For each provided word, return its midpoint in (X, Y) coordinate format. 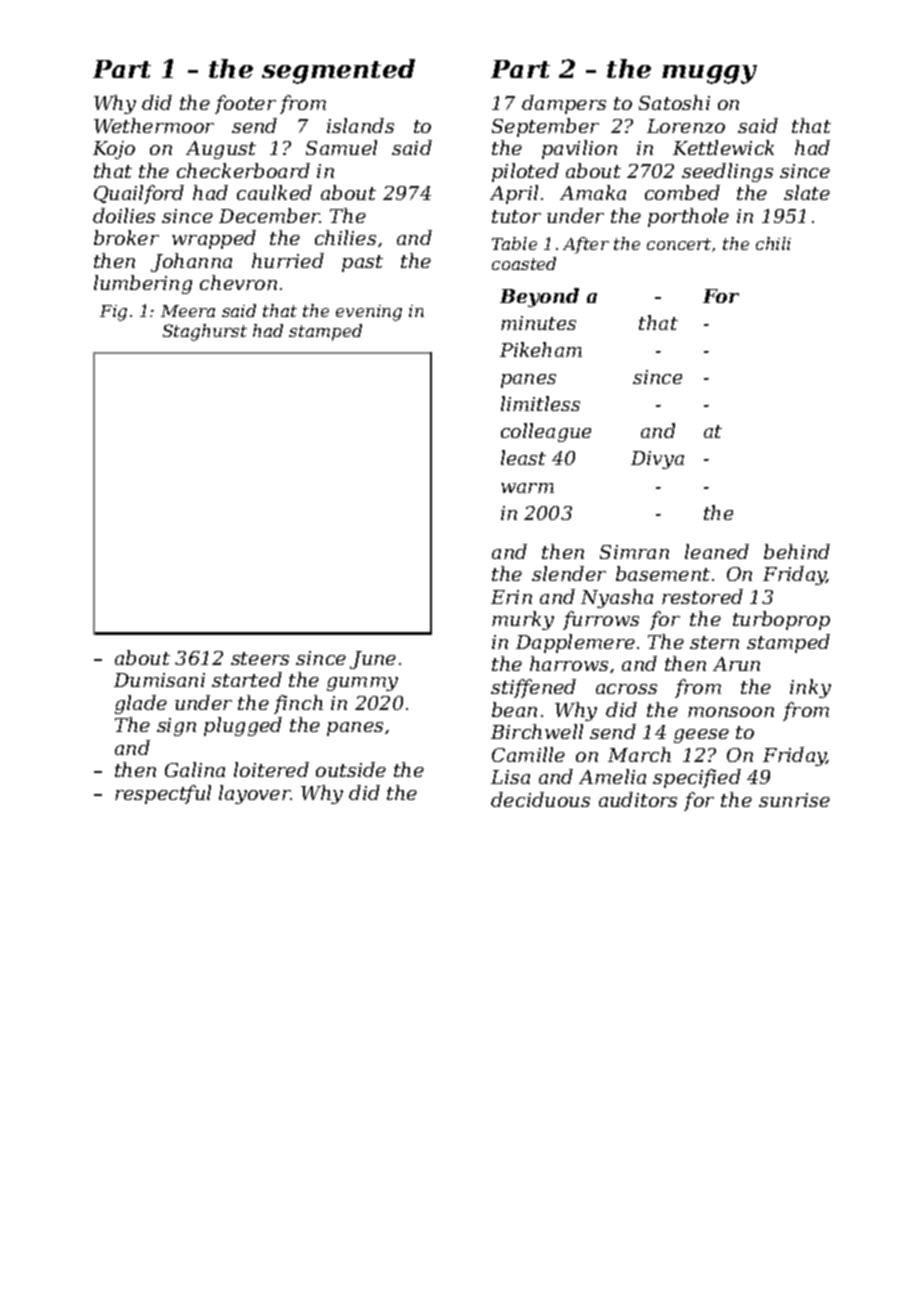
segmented (338, 71)
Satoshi (674, 102)
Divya (657, 460)
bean (514, 709)
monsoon (731, 712)
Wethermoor (154, 125)
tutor (516, 216)
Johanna (191, 262)
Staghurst (205, 332)
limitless (540, 403)
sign (176, 727)
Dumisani (159, 680)
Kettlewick (723, 147)
